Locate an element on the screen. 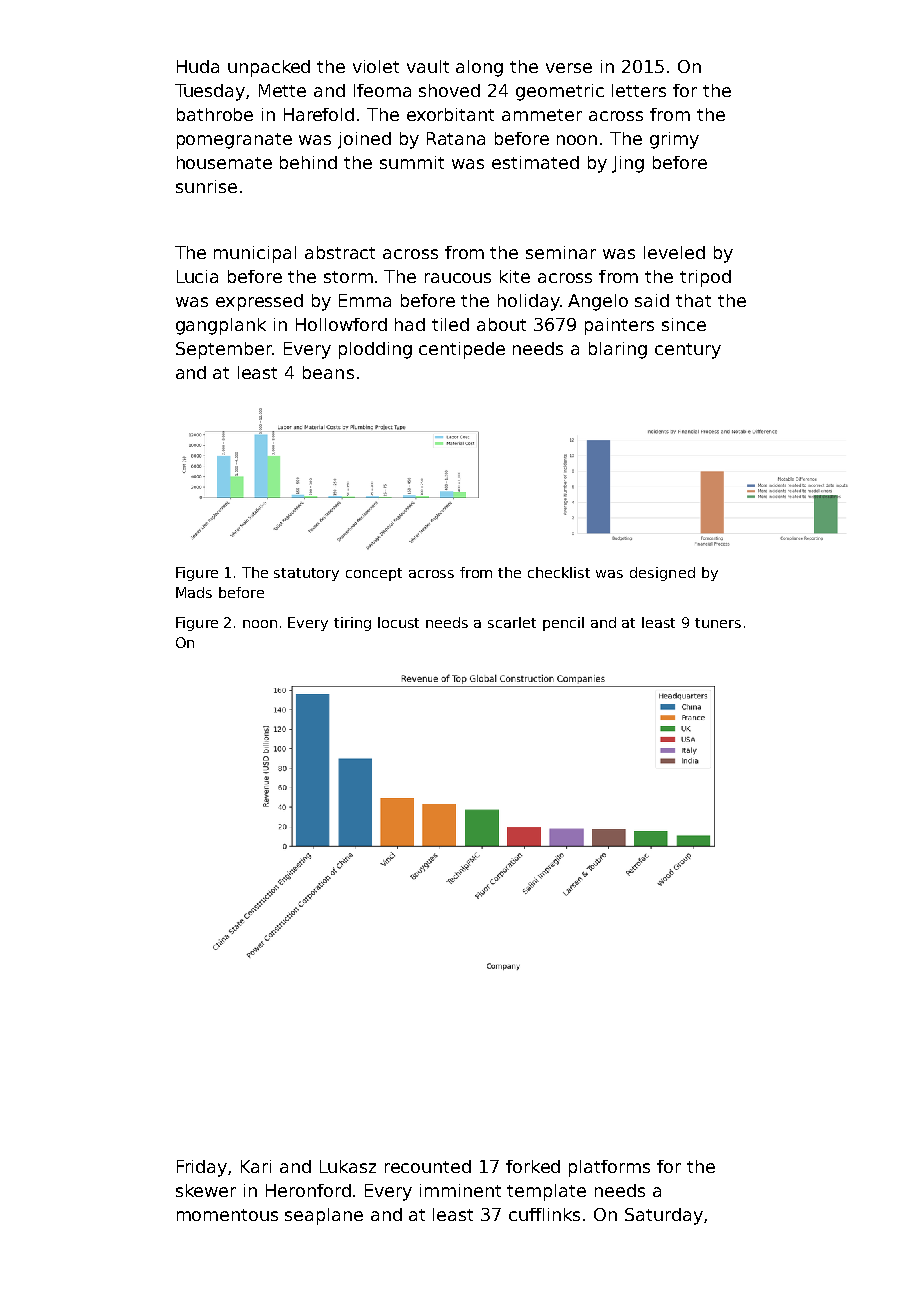  forked is located at coordinates (533, 1166).
